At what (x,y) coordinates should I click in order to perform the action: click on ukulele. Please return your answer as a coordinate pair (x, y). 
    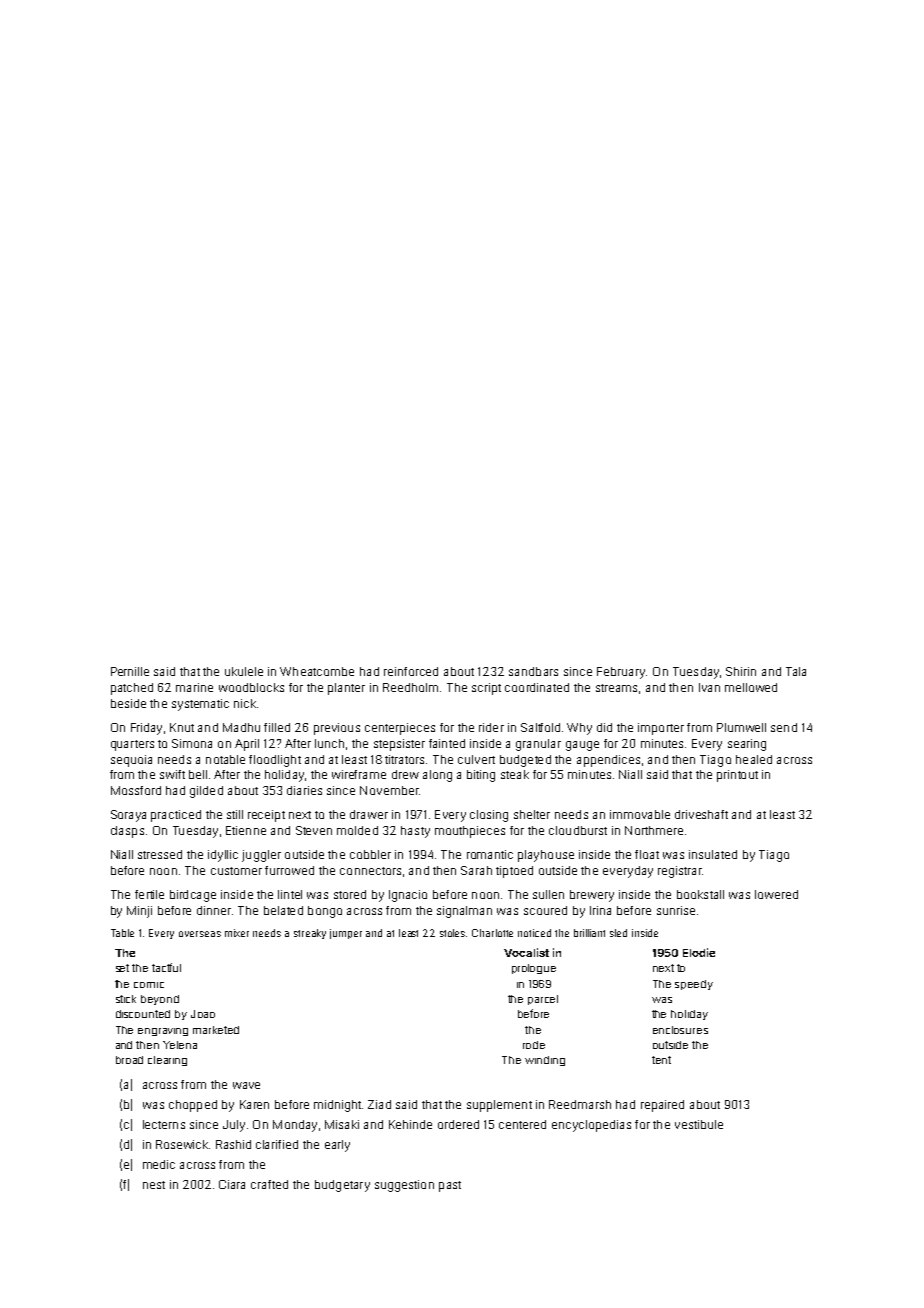
    Looking at the image, I should click on (244, 671).
